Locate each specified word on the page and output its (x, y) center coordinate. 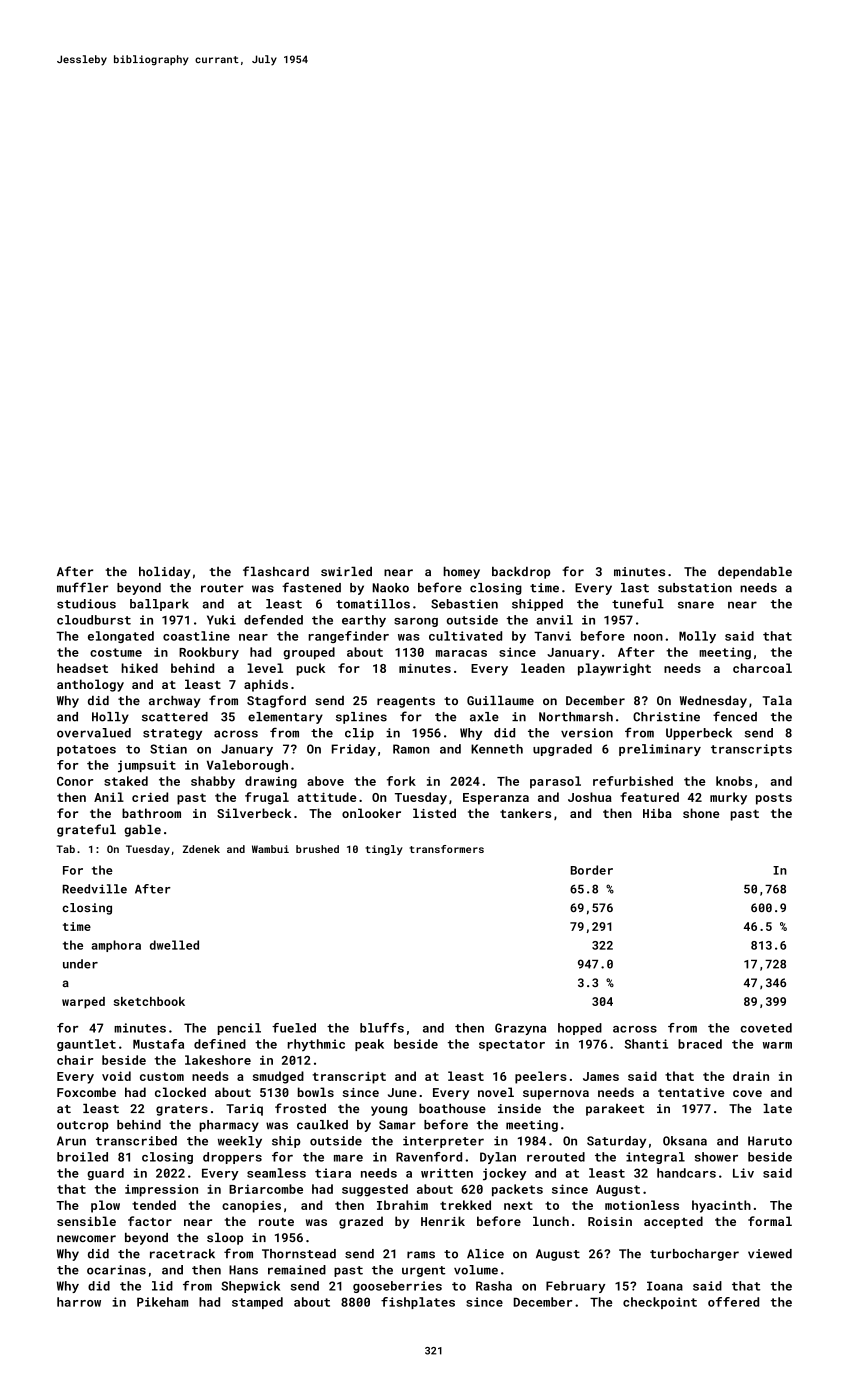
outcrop (83, 1126)
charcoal (762, 668)
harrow (79, 1302)
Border (592, 870)
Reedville (95, 889)
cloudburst (94, 620)
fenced (735, 716)
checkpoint (660, 1303)
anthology (90, 685)
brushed (317, 849)
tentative (691, 1092)
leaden (543, 668)
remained (297, 1270)
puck (311, 669)
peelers (541, 1077)
